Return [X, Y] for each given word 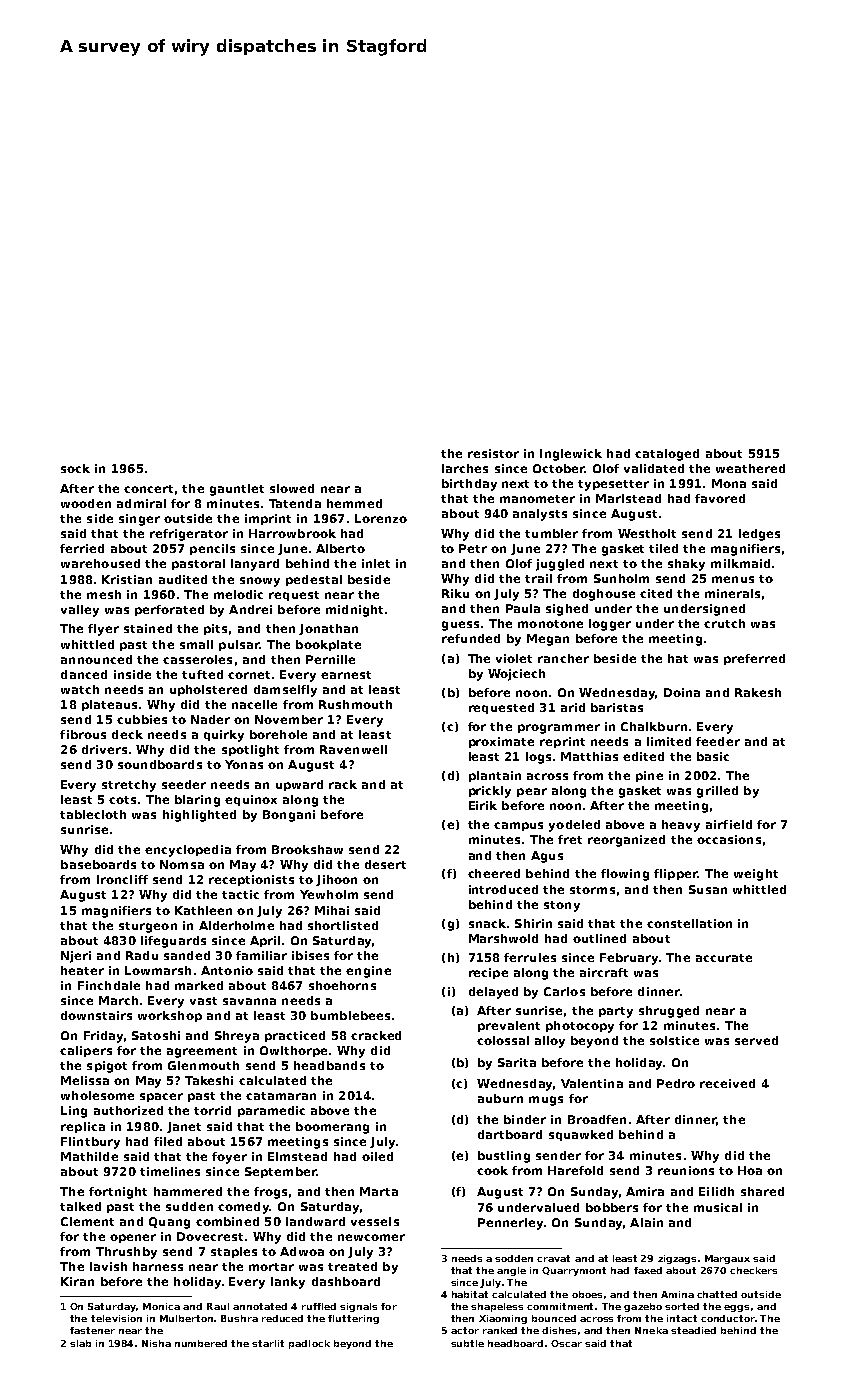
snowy [260, 582]
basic [713, 756]
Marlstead [628, 498]
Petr [473, 548]
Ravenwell [353, 749]
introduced [503, 889]
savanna [249, 1001]
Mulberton [186, 1318]
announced [96, 659]
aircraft [604, 972]
